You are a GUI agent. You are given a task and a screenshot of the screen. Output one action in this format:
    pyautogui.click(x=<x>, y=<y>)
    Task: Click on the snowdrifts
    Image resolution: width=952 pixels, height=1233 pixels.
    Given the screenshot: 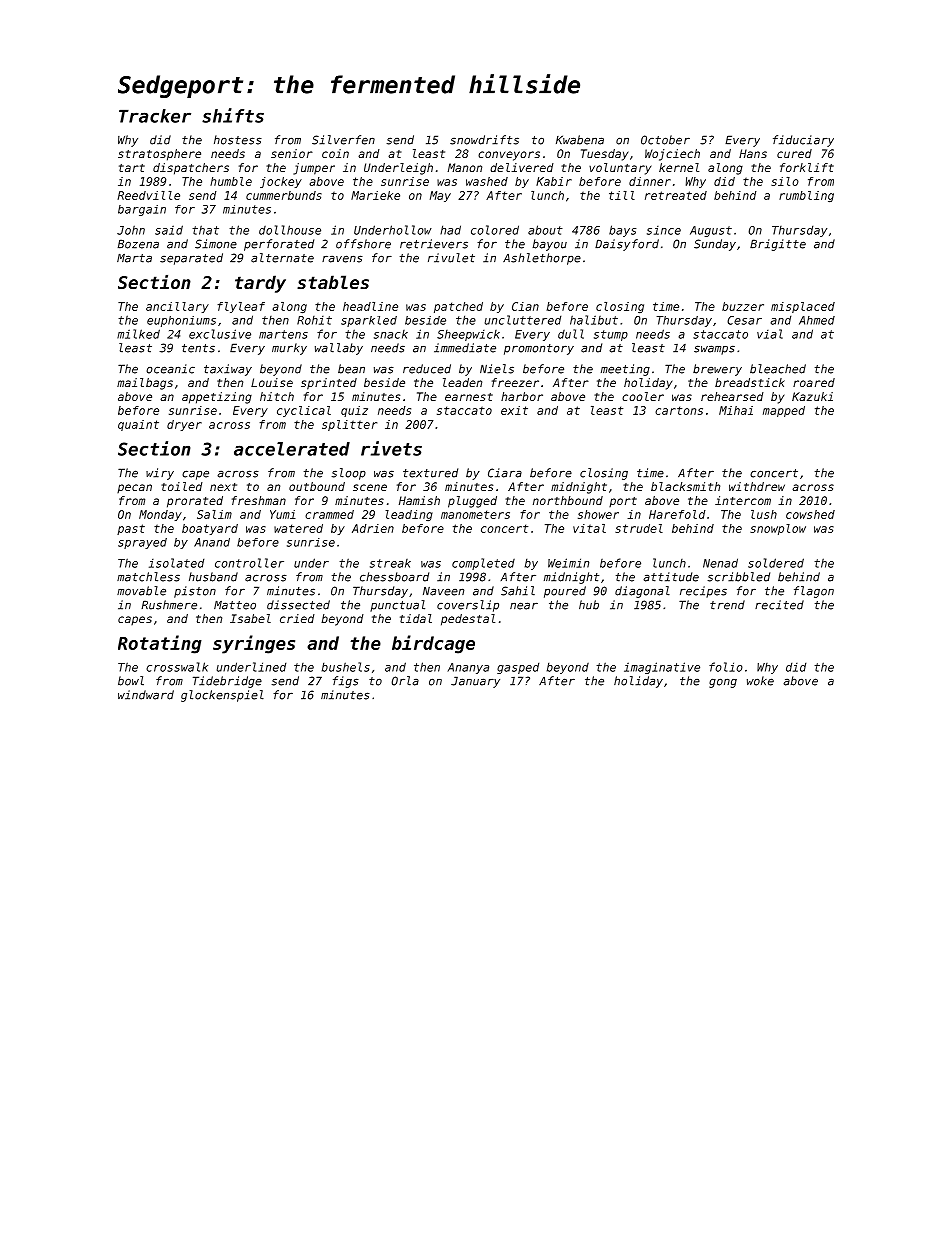 What is the action you would take?
    pyautogui.click(x=484, y=140)
